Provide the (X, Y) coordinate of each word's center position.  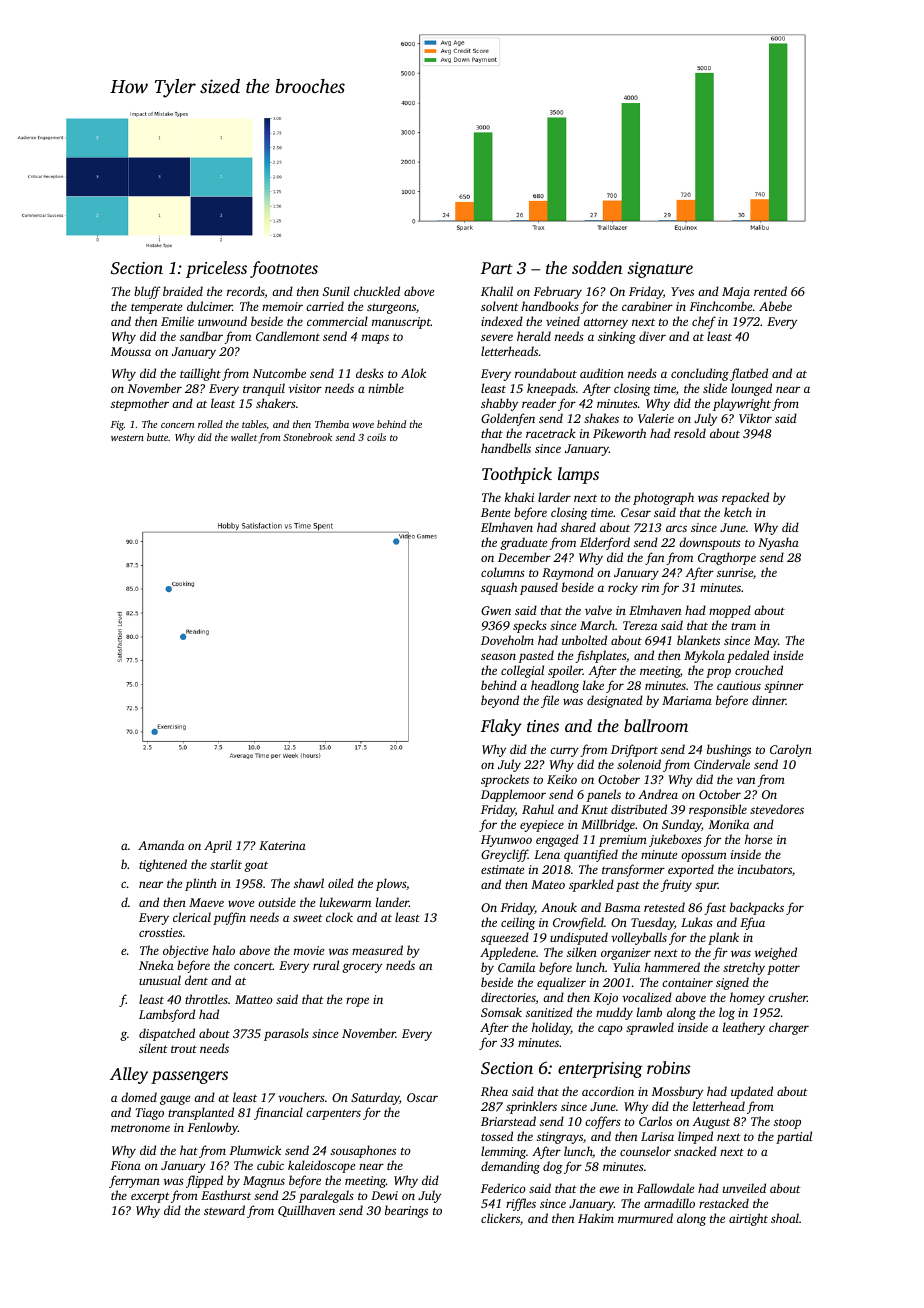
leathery (744, 1028)
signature (660, 270)
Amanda (161, 845)
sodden (597, 267)
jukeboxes (675, 840)
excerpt (150, 1197)
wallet (244, 437)
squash (499, 588)
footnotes (284, 269)
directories (508, 997)
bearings (406, 1211)
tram (743, 626)
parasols (286, 1034)
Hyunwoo (506, 841)
